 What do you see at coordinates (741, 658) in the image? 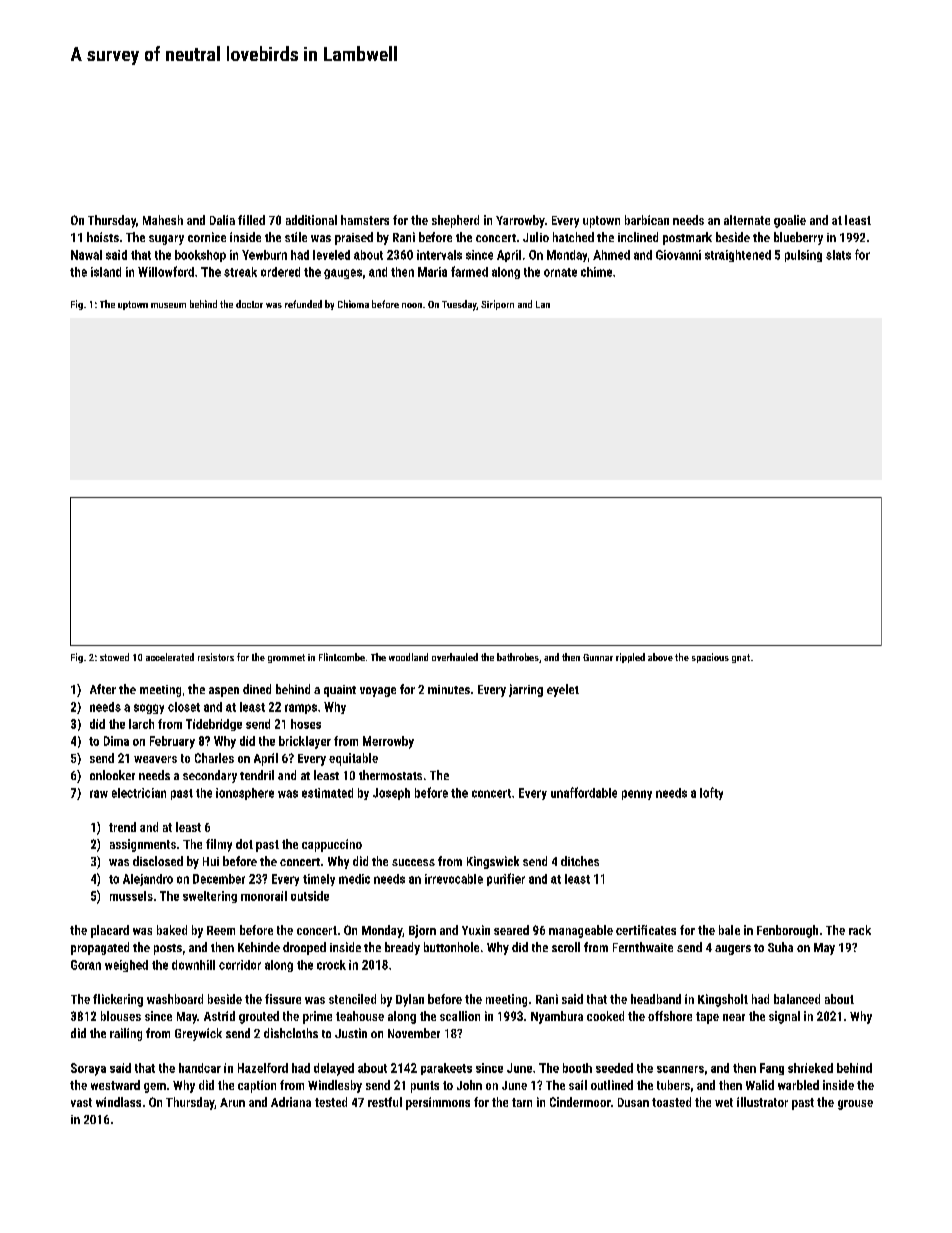
I see `gnat` at bounding box center [741, 658].
